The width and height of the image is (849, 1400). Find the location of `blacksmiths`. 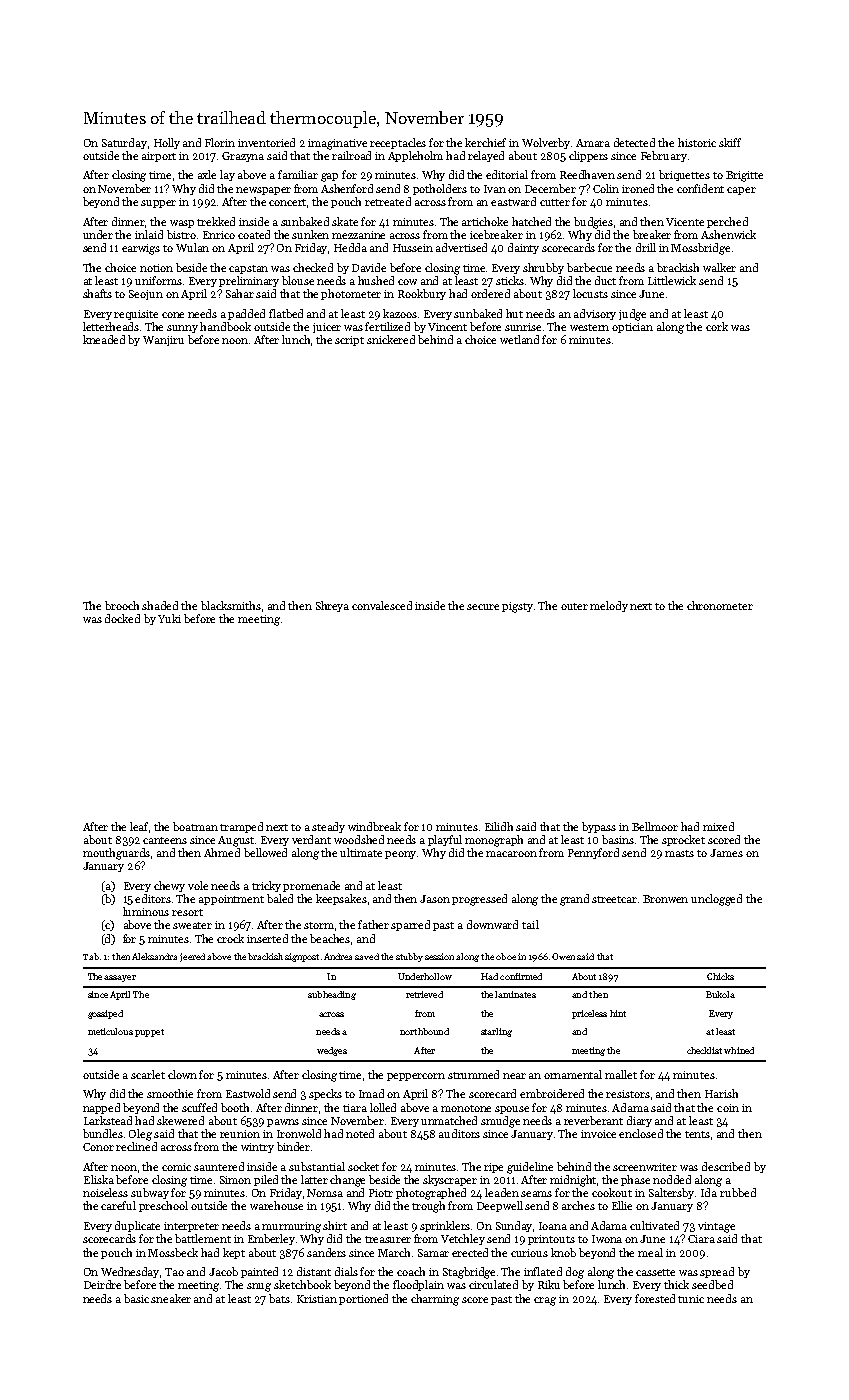

blacksmiths is located at coordinates (231, 605).
